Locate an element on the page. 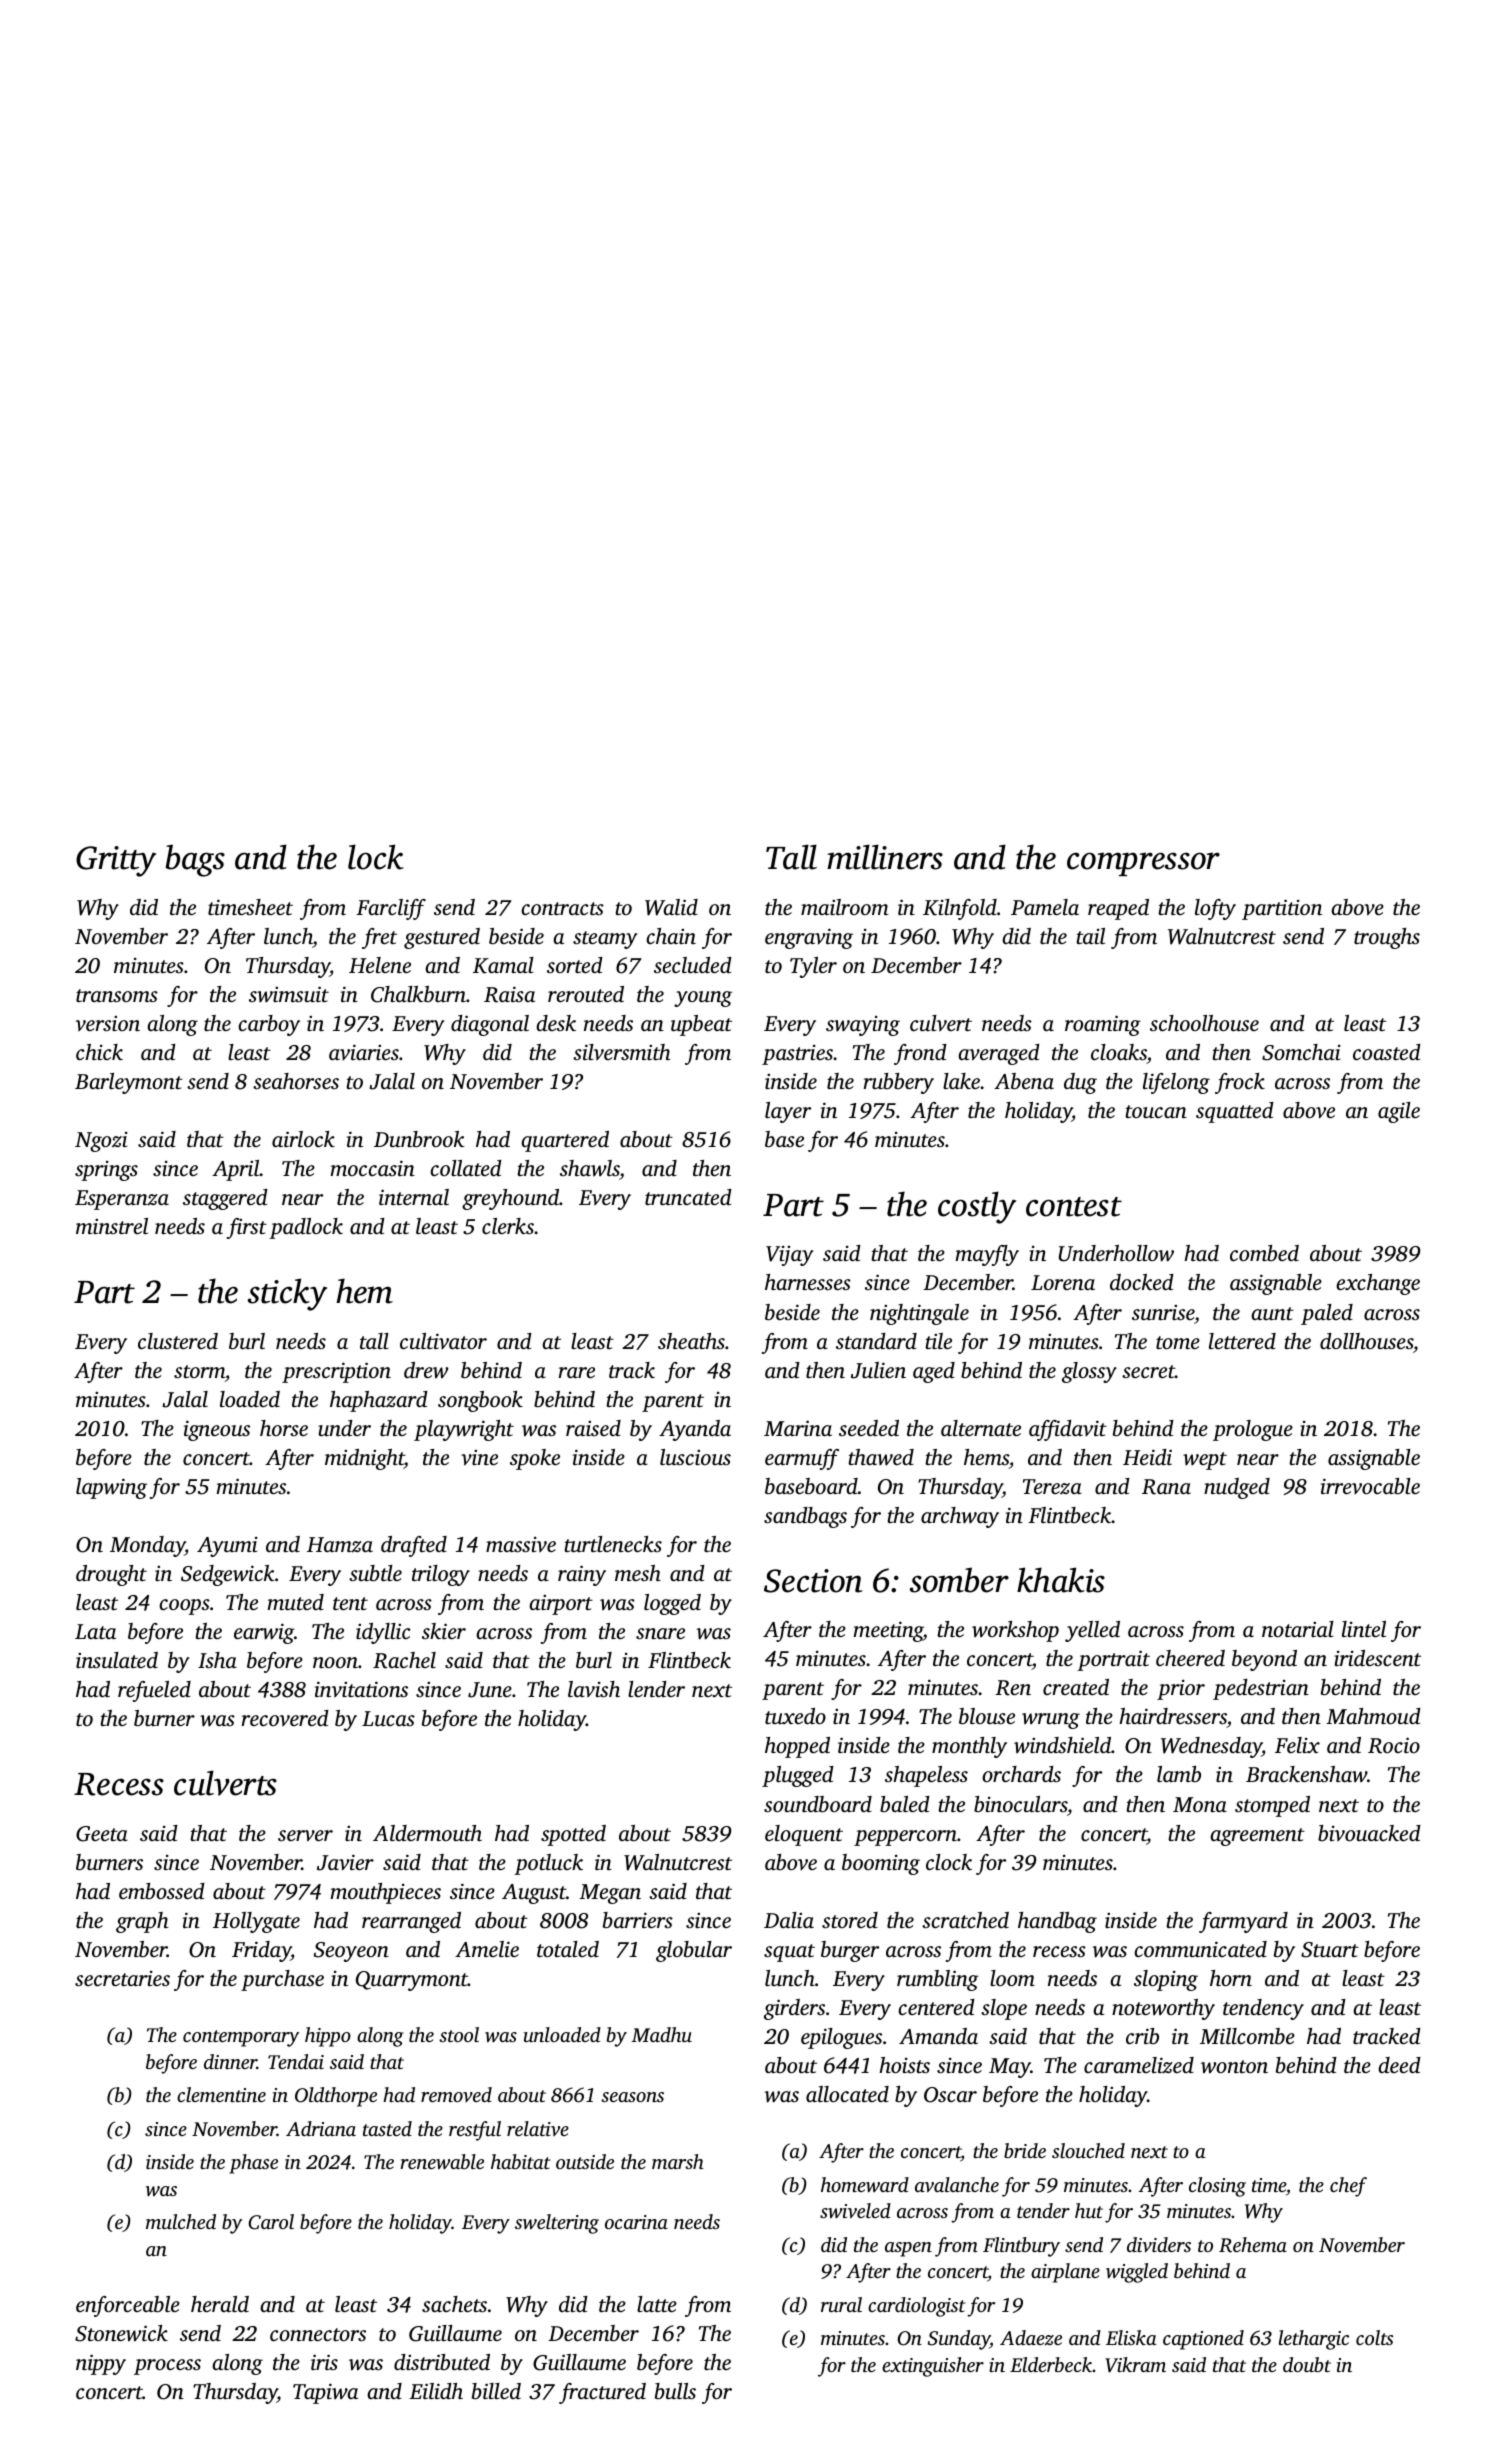 The height and width of the document is (2464, 1496). Brackenshaw is located at coordinates (1306, 1774).
